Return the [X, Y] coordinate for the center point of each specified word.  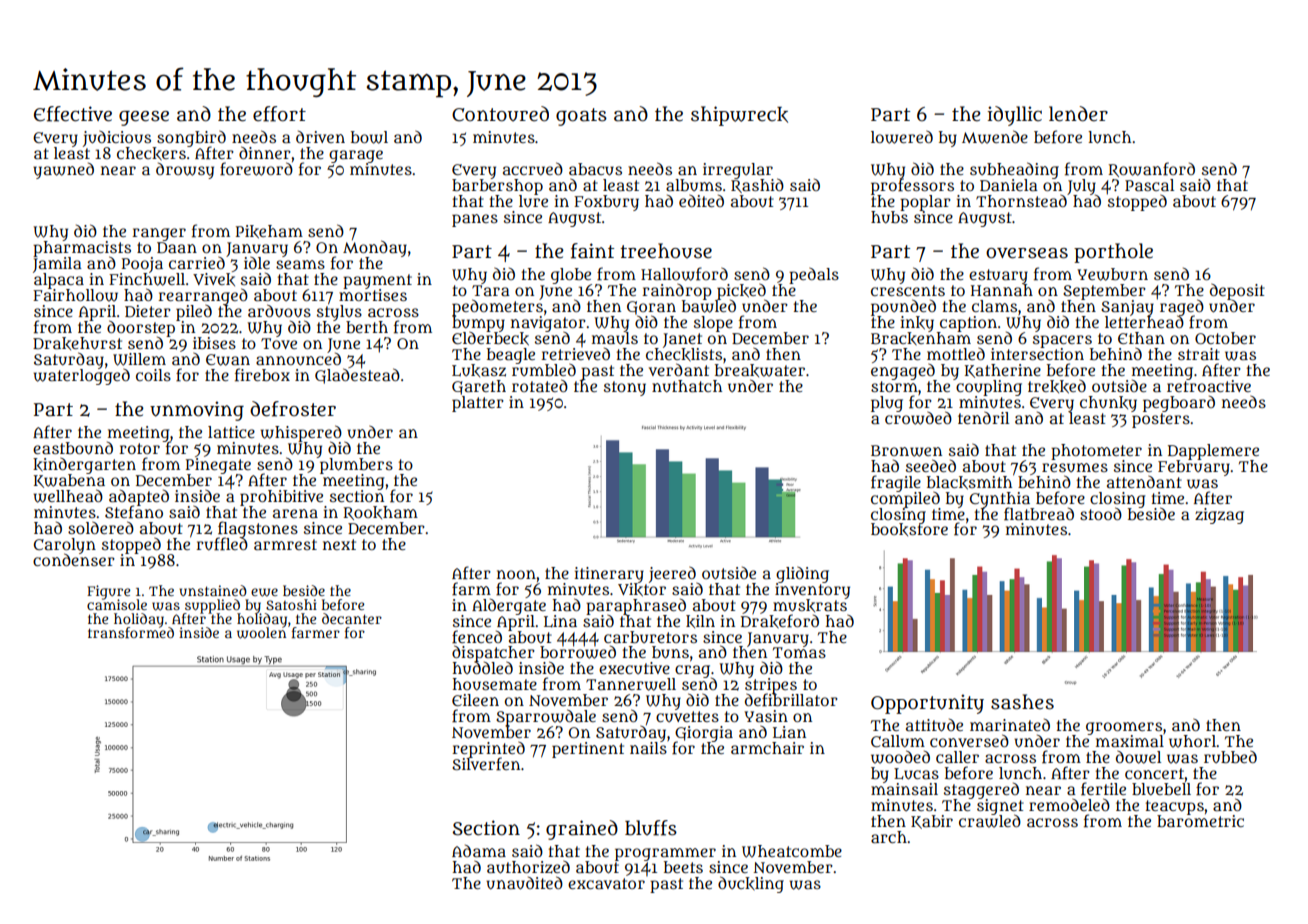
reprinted [488, 749]
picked [741, 291]
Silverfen [486, 764]
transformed [131, 633]
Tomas [799, 652]
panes [475, 220]
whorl [1192, 741]
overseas [1027, 253]
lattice [231, 432]
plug [887, 404]
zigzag [1219, 516]
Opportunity [927, 704]
